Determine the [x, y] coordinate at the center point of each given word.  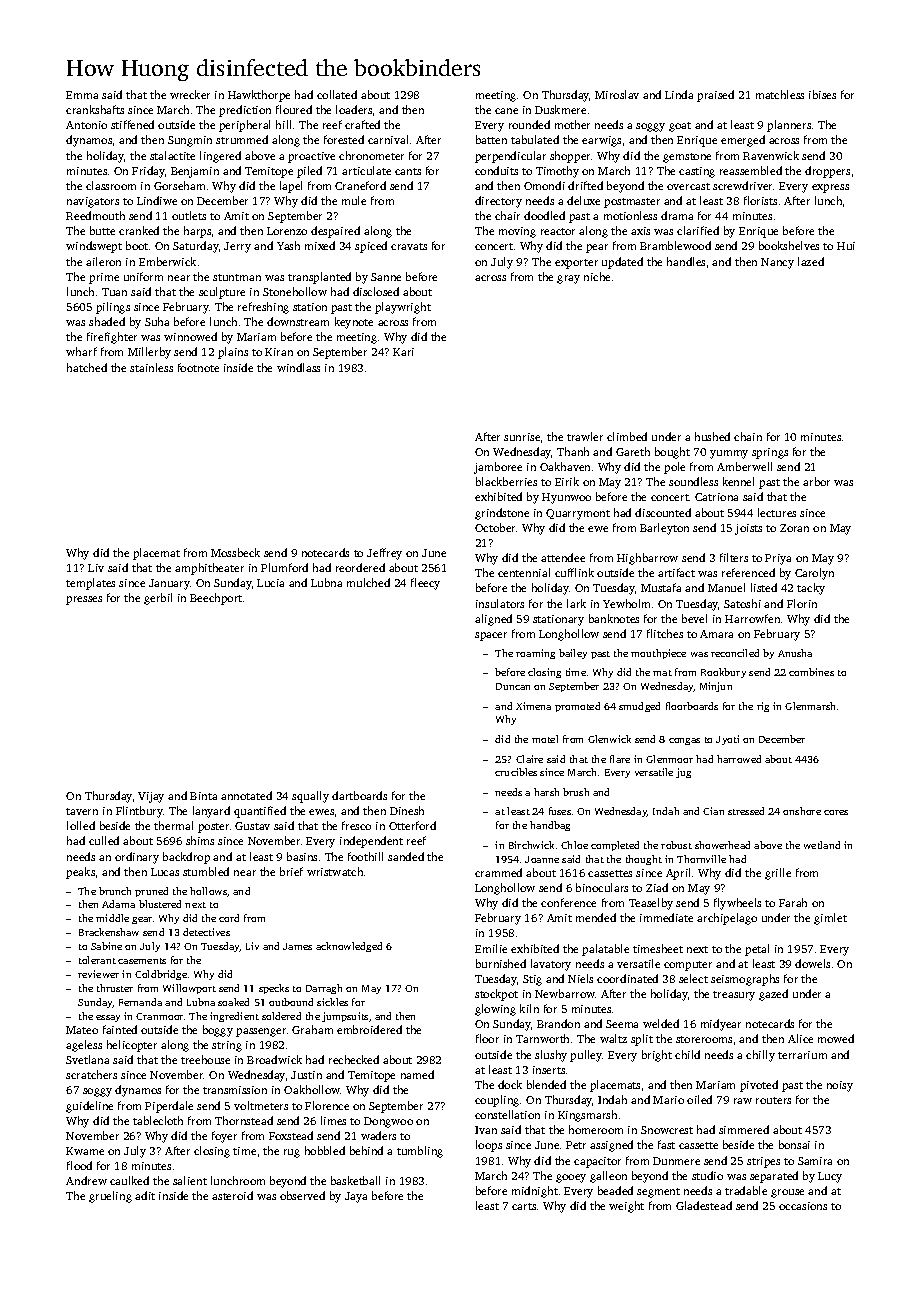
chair [507, 215]
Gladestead [704, 1205]
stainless [151, 367]
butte [102, 230]
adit [145, 1195]
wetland [822, 845]
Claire [529, 759]
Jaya [356, 1197]
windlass [298, 367]
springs [770, 453]
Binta [203, 796]
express [830, 188]
